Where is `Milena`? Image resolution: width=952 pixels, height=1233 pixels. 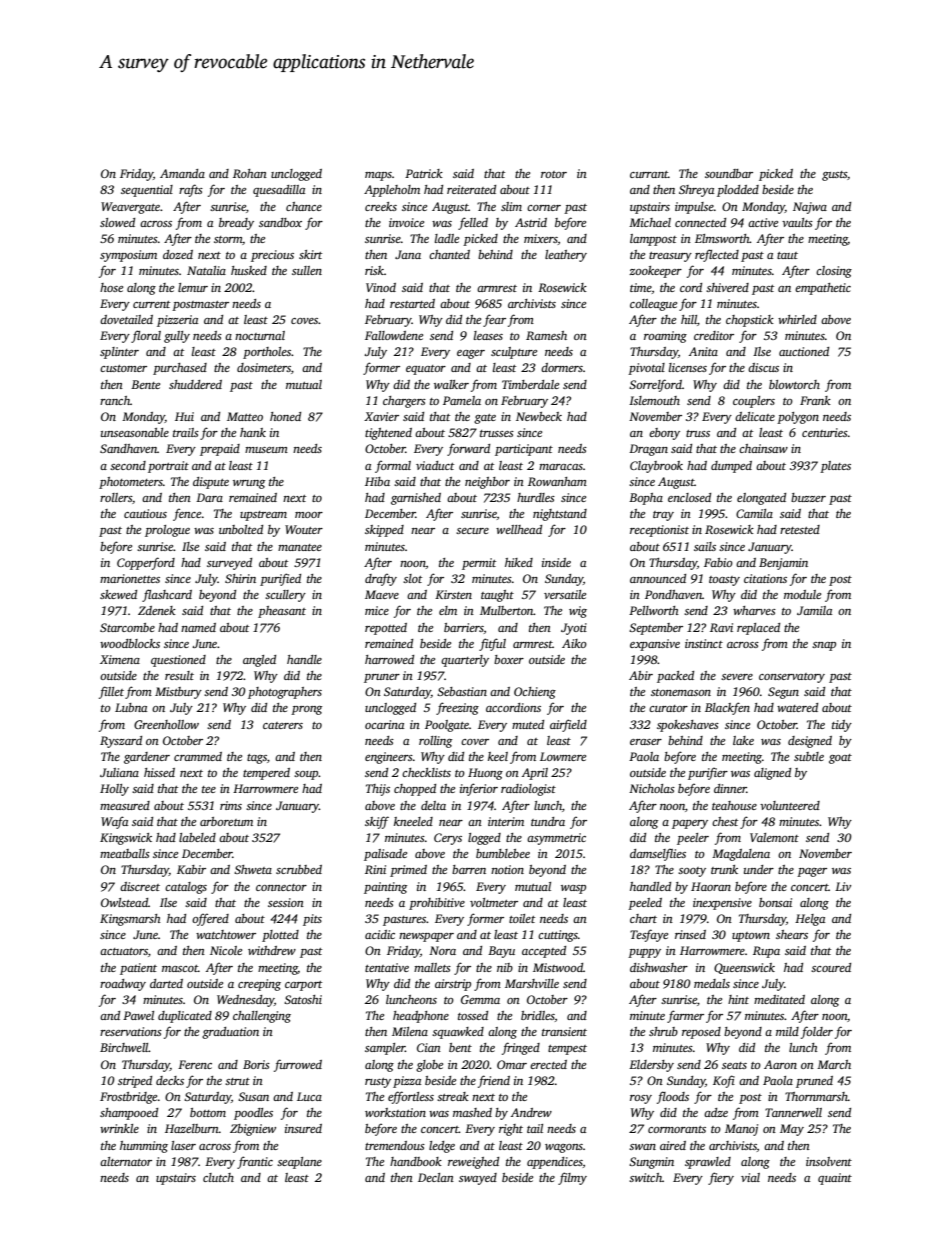
Milena is located at coordinates (410, 1031).
